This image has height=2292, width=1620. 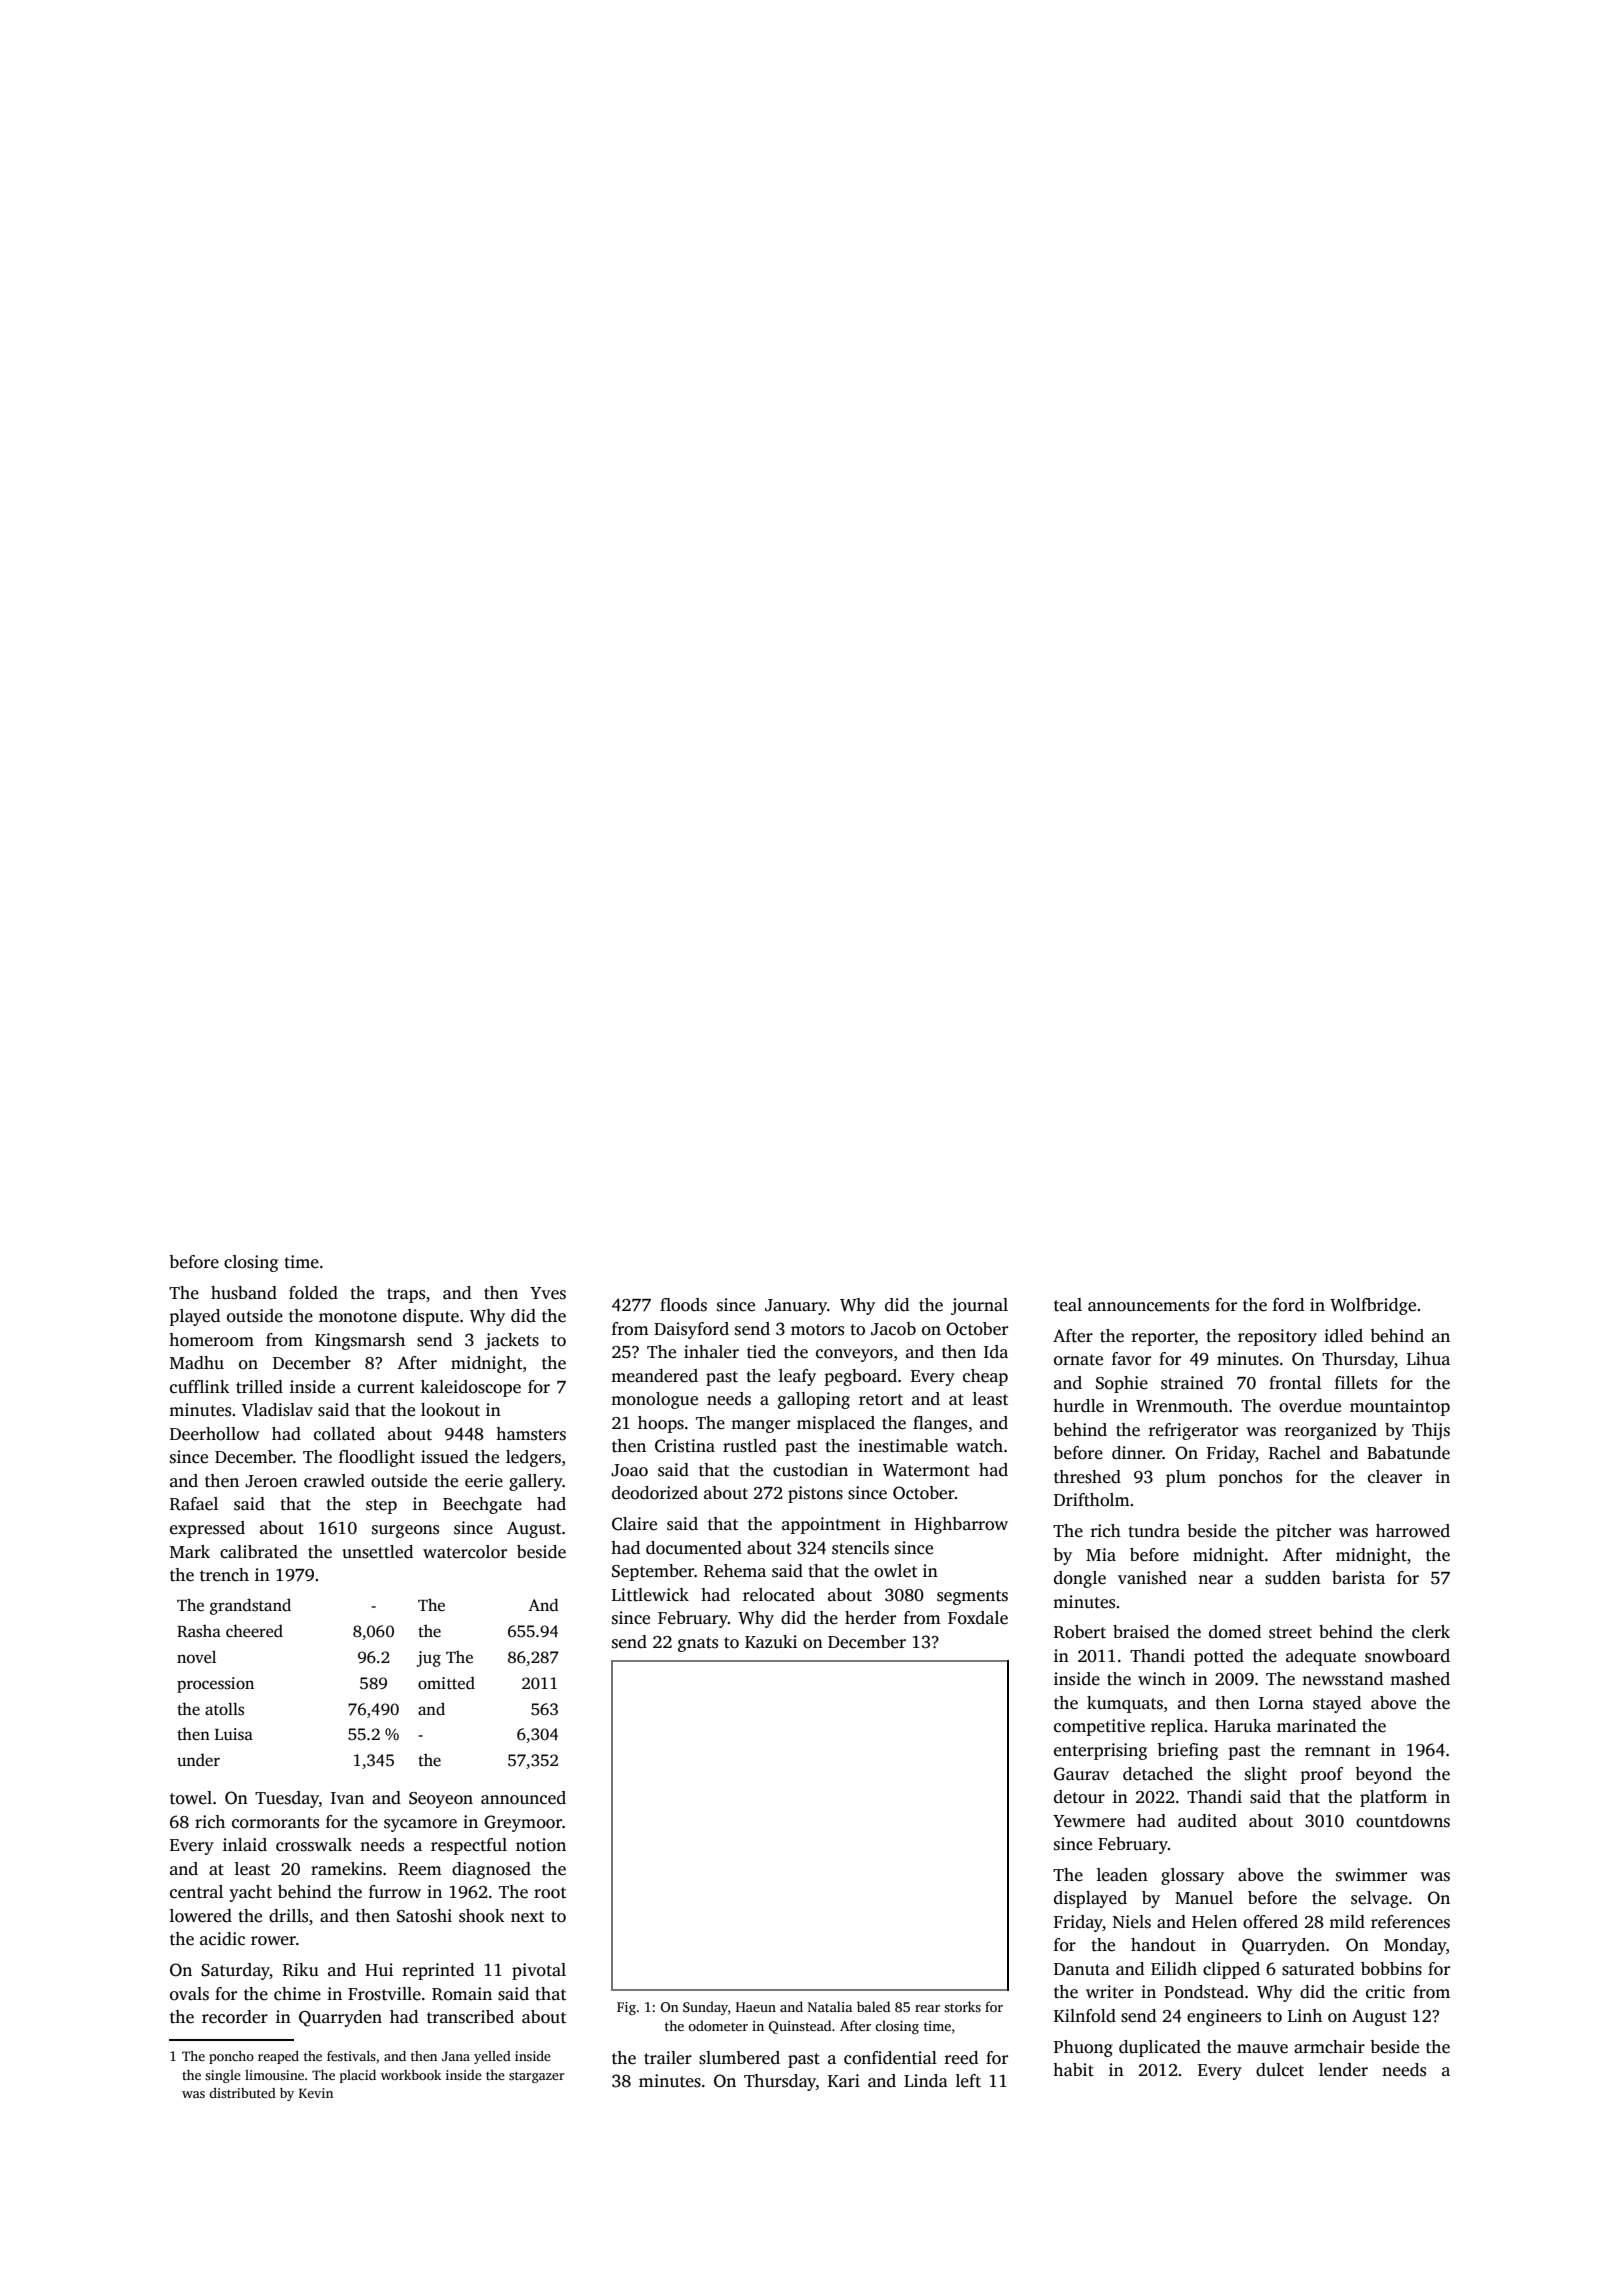 I want to click on Rehema, so click(x=735, y=1571).
